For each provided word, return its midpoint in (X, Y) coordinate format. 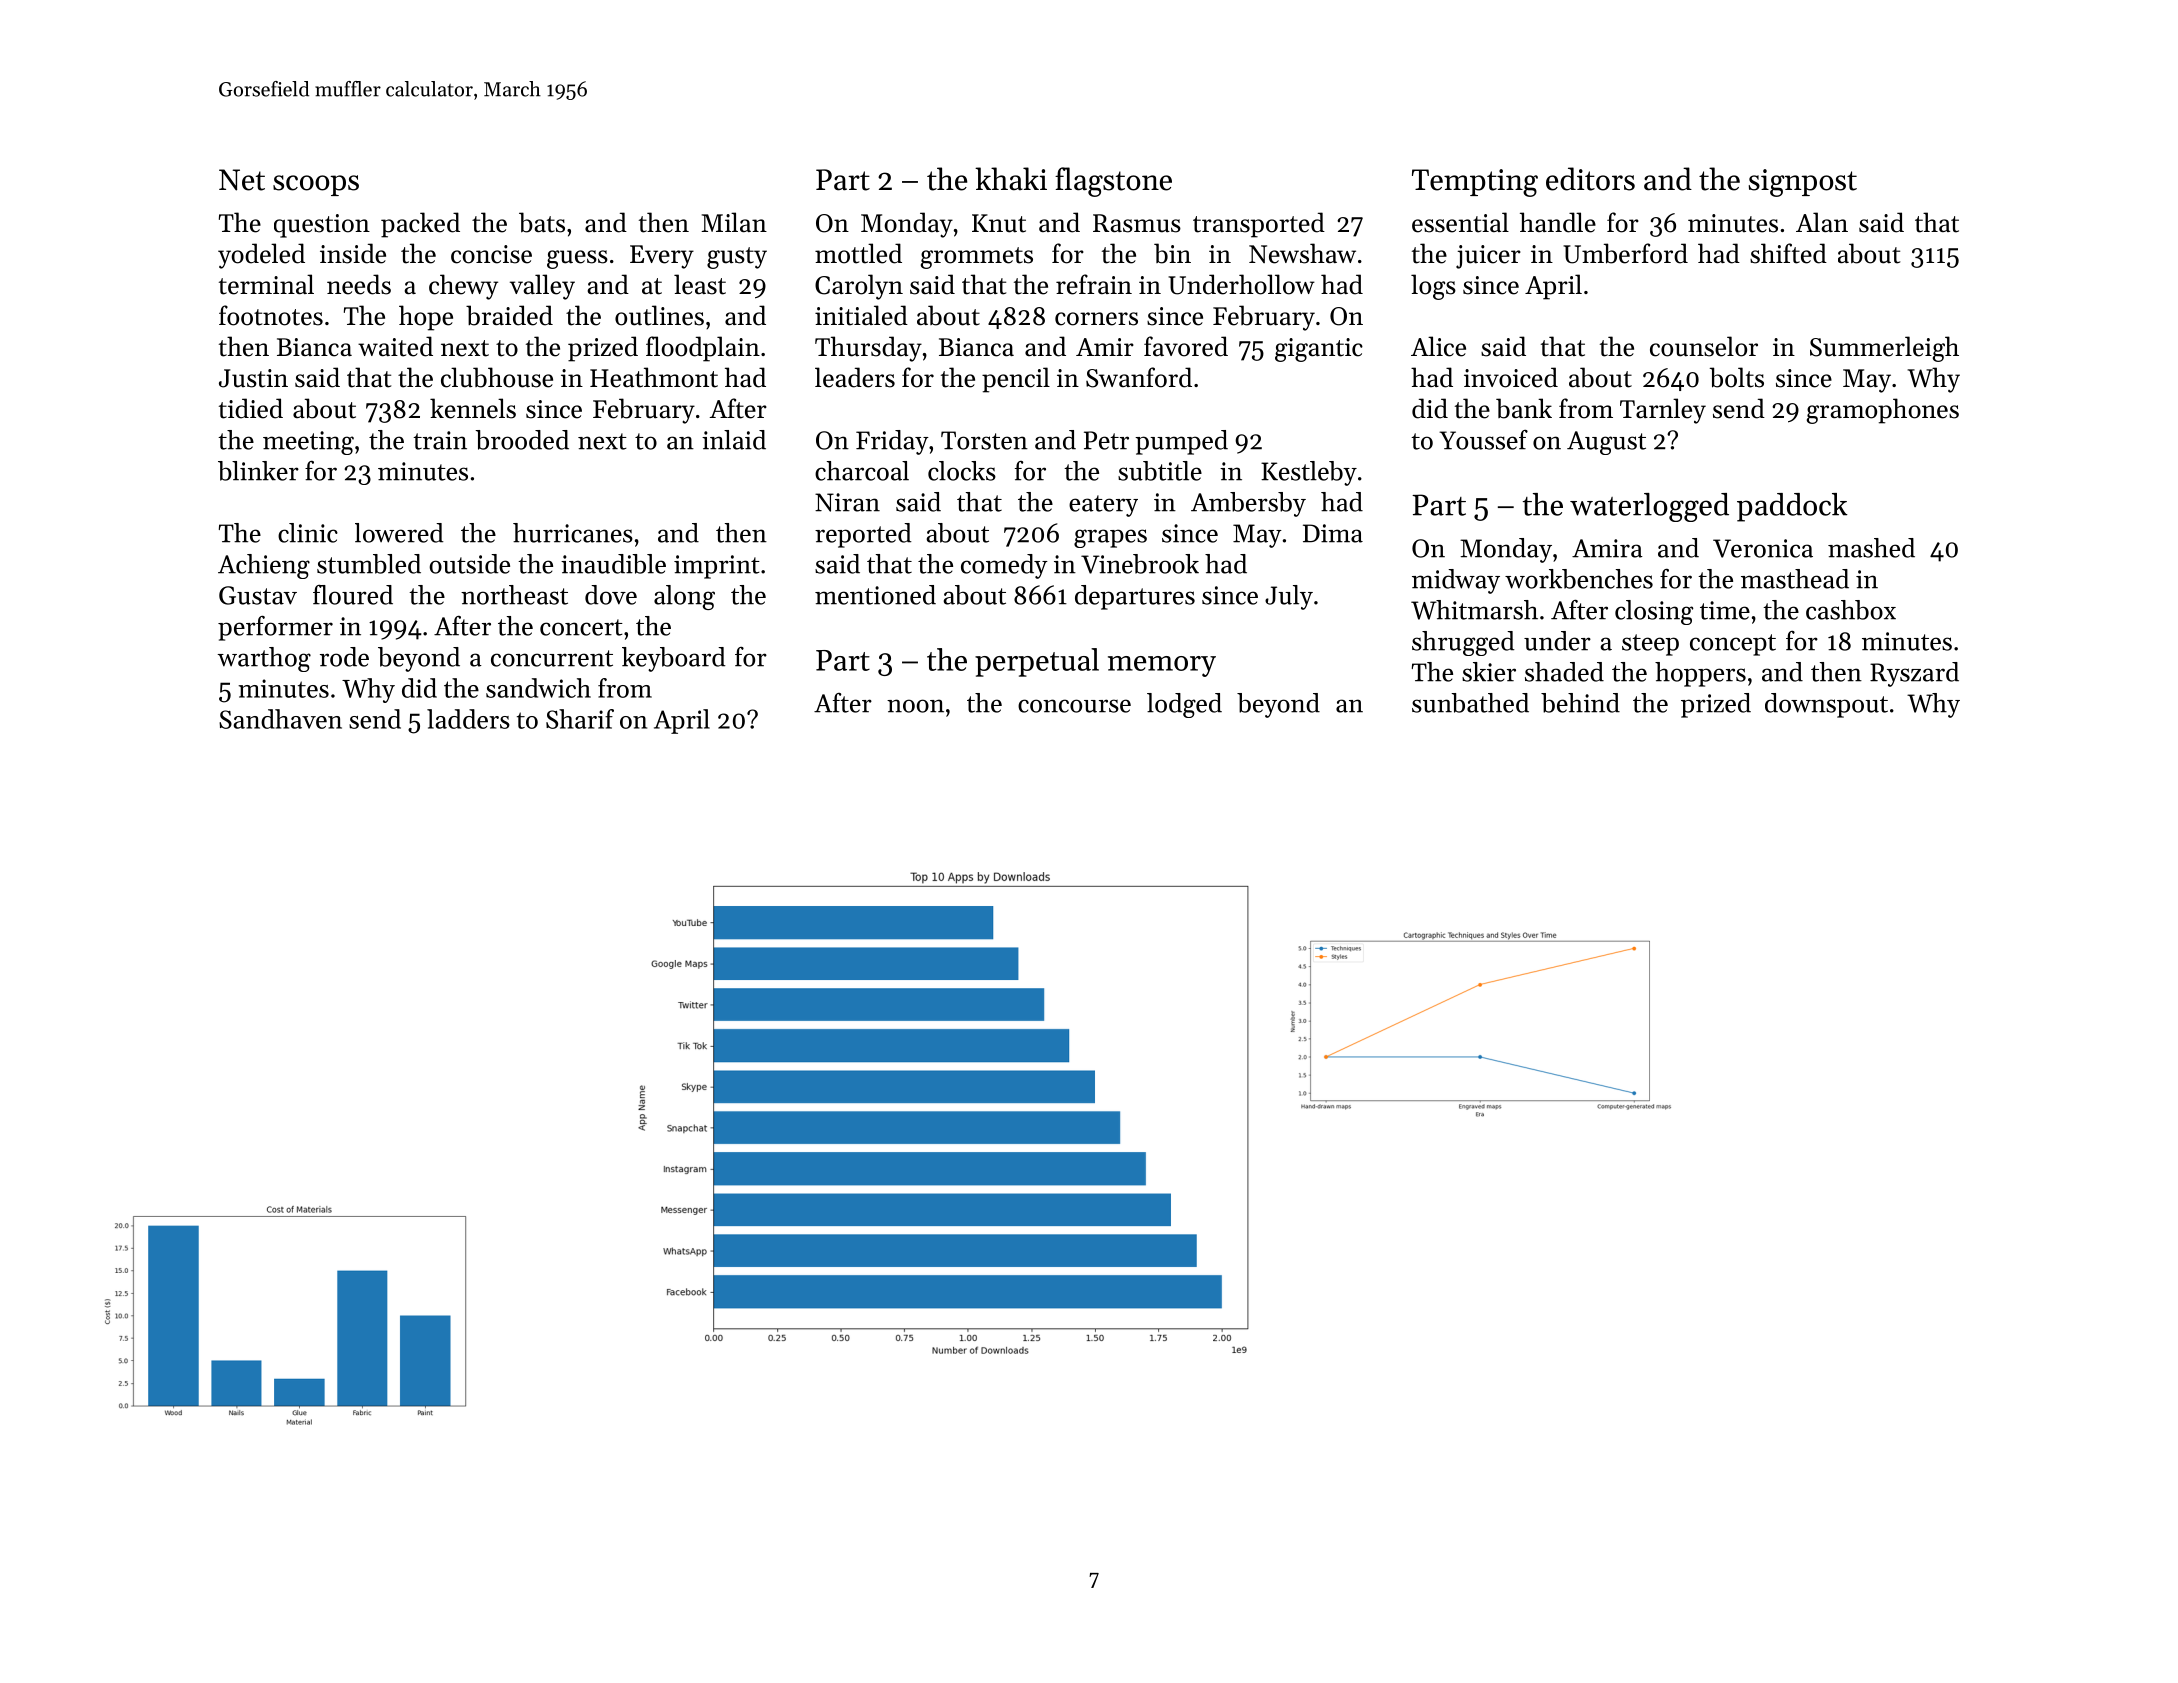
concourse (1074, 706)
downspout (1826, 705)
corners (1096, 319)
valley (542, 287)
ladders (468, 719)
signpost (1803, 183)
